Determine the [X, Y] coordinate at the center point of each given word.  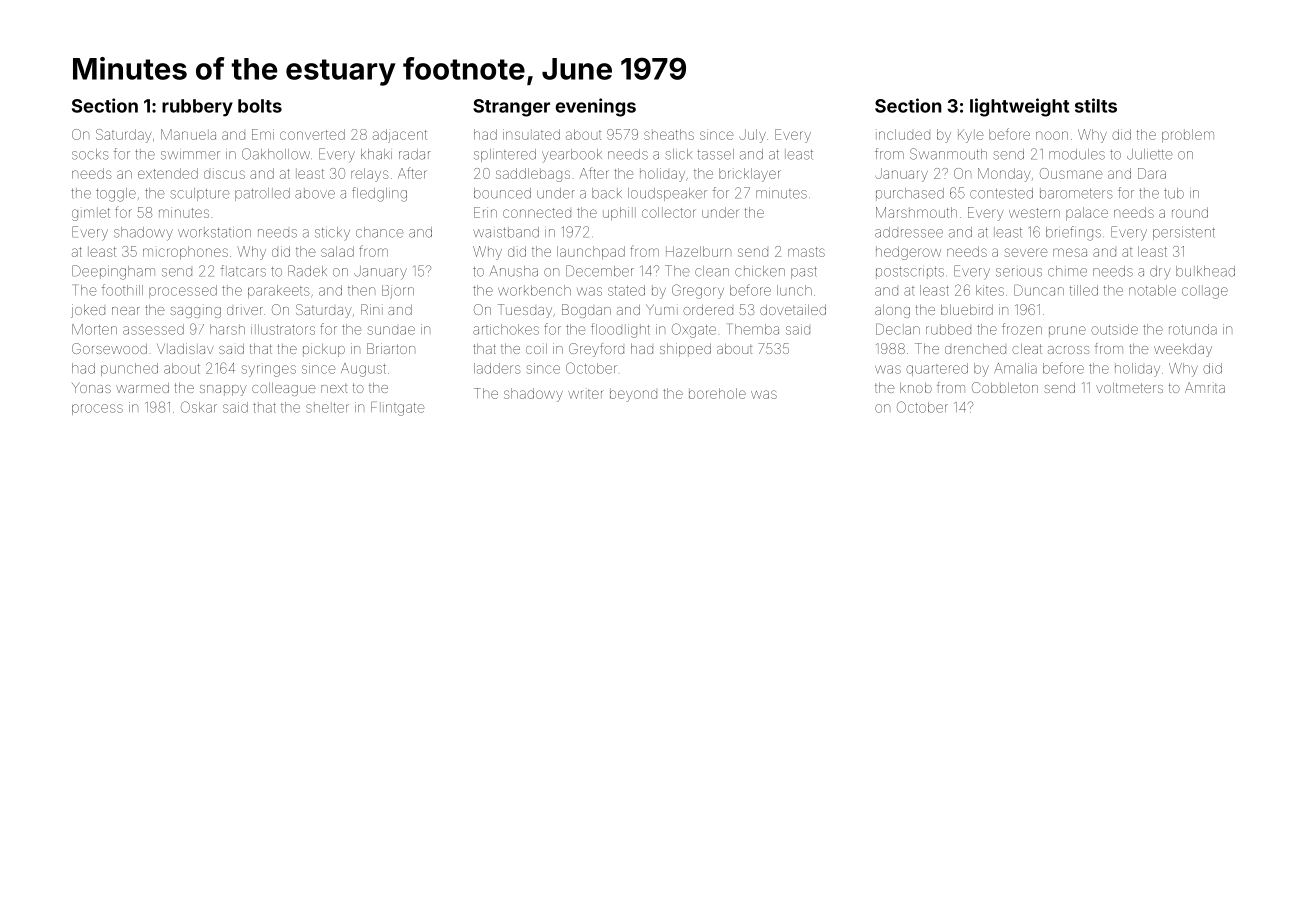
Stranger [511, 108]
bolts [260, 106]
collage [1205, 292]
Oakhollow [276, 154]
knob [916, 387]
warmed [142, 388]
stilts [1096, 105]
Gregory [698, 291]
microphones [185, 253]
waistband [506, 232]
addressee [909, 232]
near [125, 311]
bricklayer [750, 175]
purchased [910, 194]
